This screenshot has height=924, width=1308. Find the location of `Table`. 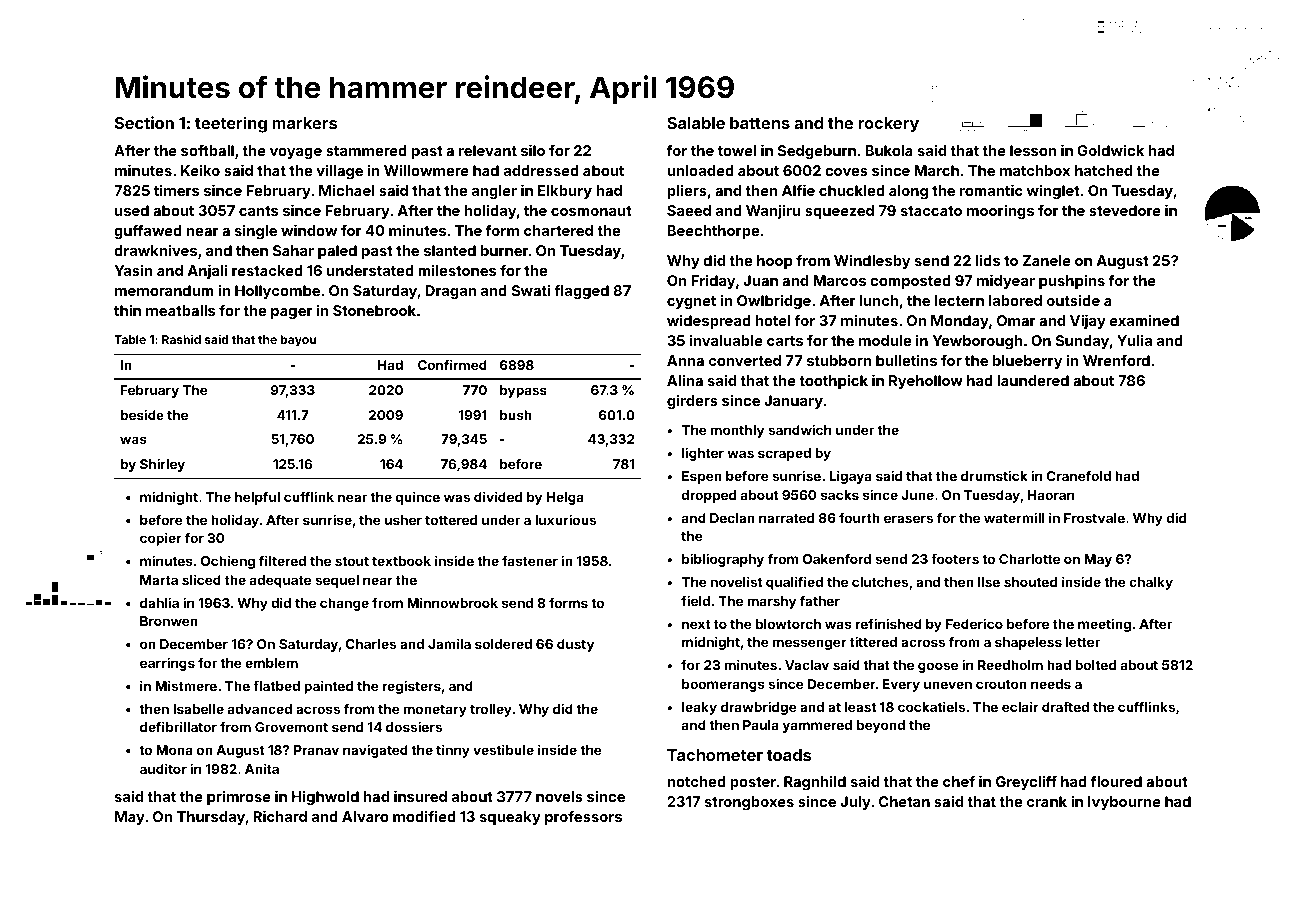

Table is located at coordinates (130, 339).
